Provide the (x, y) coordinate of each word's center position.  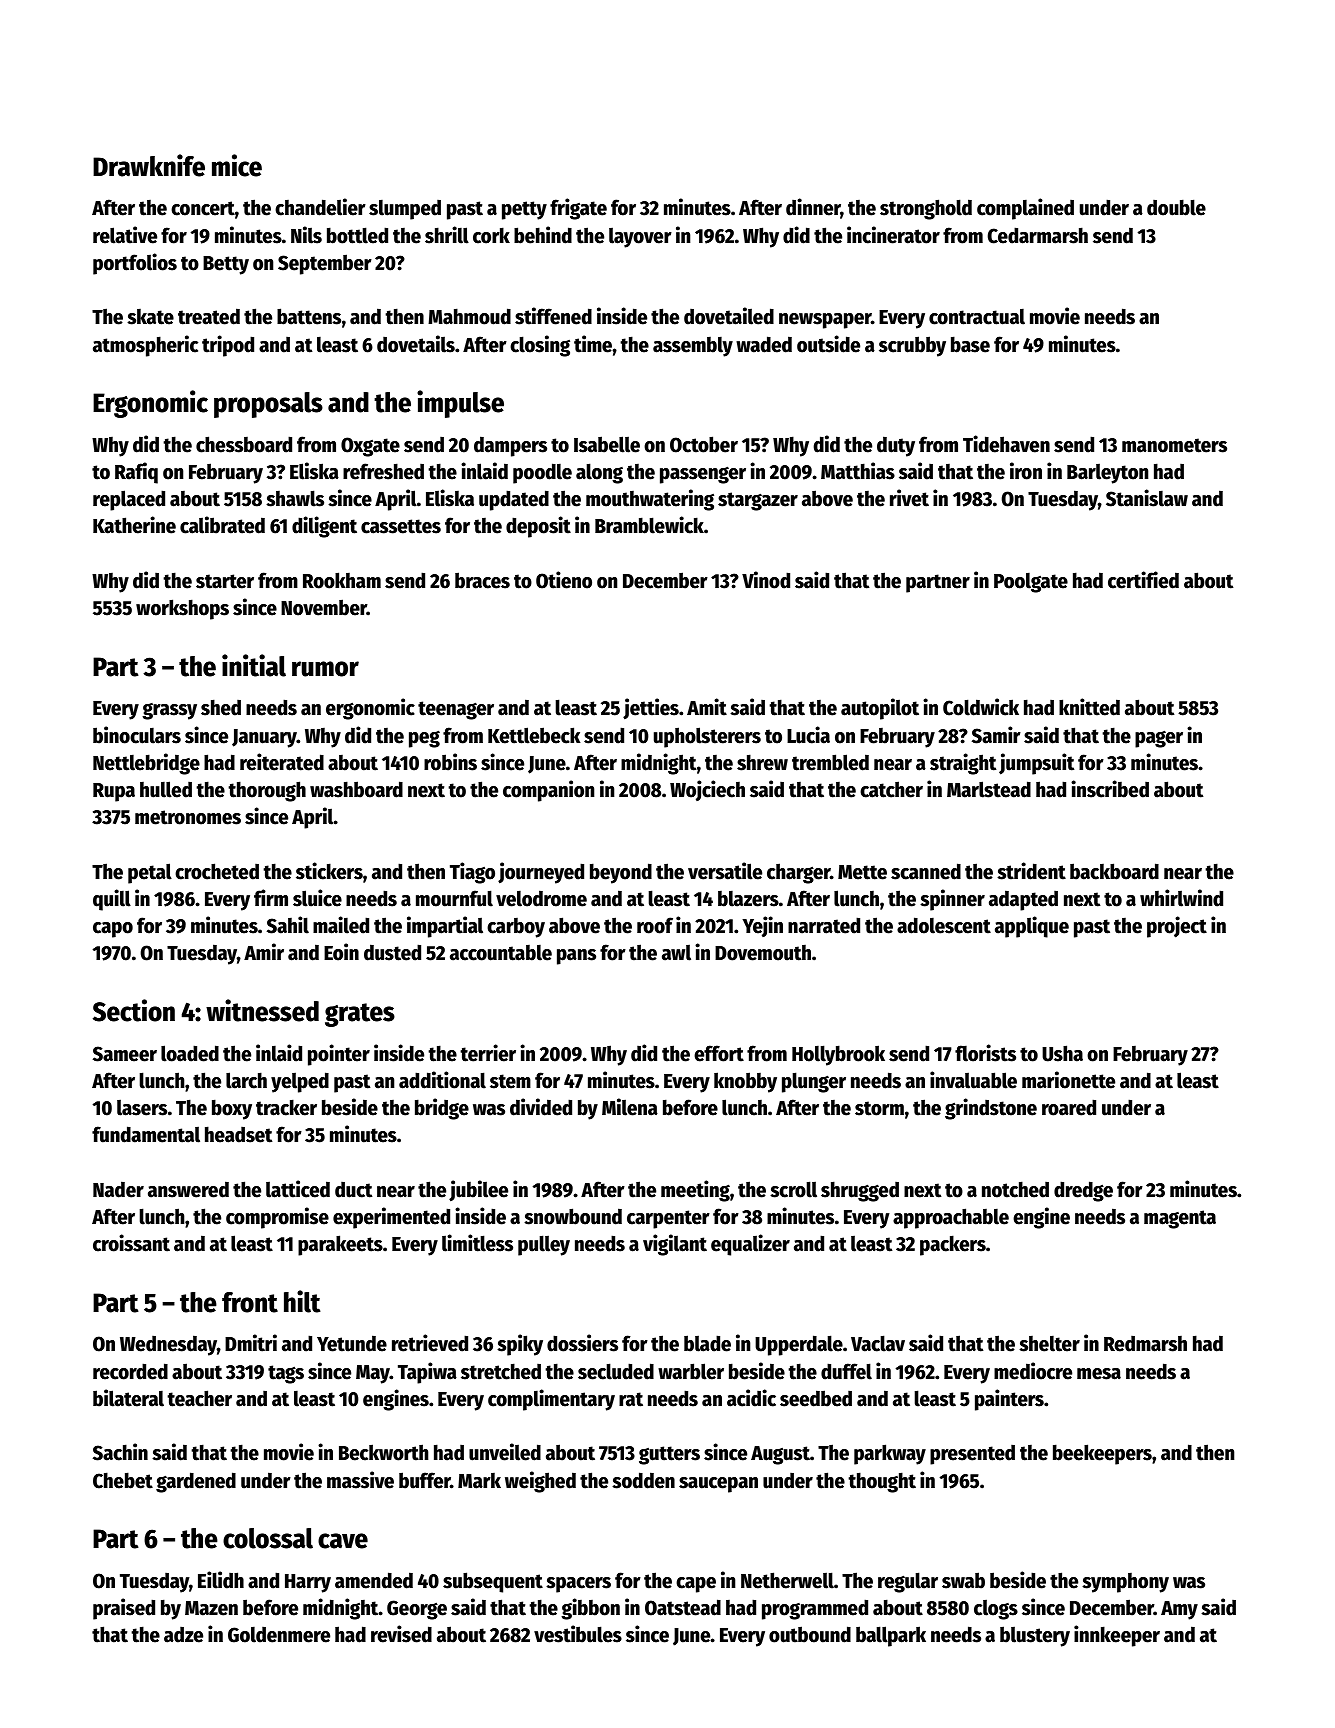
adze (183, 1635)
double (1176, 207)
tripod (228, 346)
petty (524, 210)
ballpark (891, 1636)
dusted (392, 952)
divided (541, 1107)
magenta (1180, 1219)
